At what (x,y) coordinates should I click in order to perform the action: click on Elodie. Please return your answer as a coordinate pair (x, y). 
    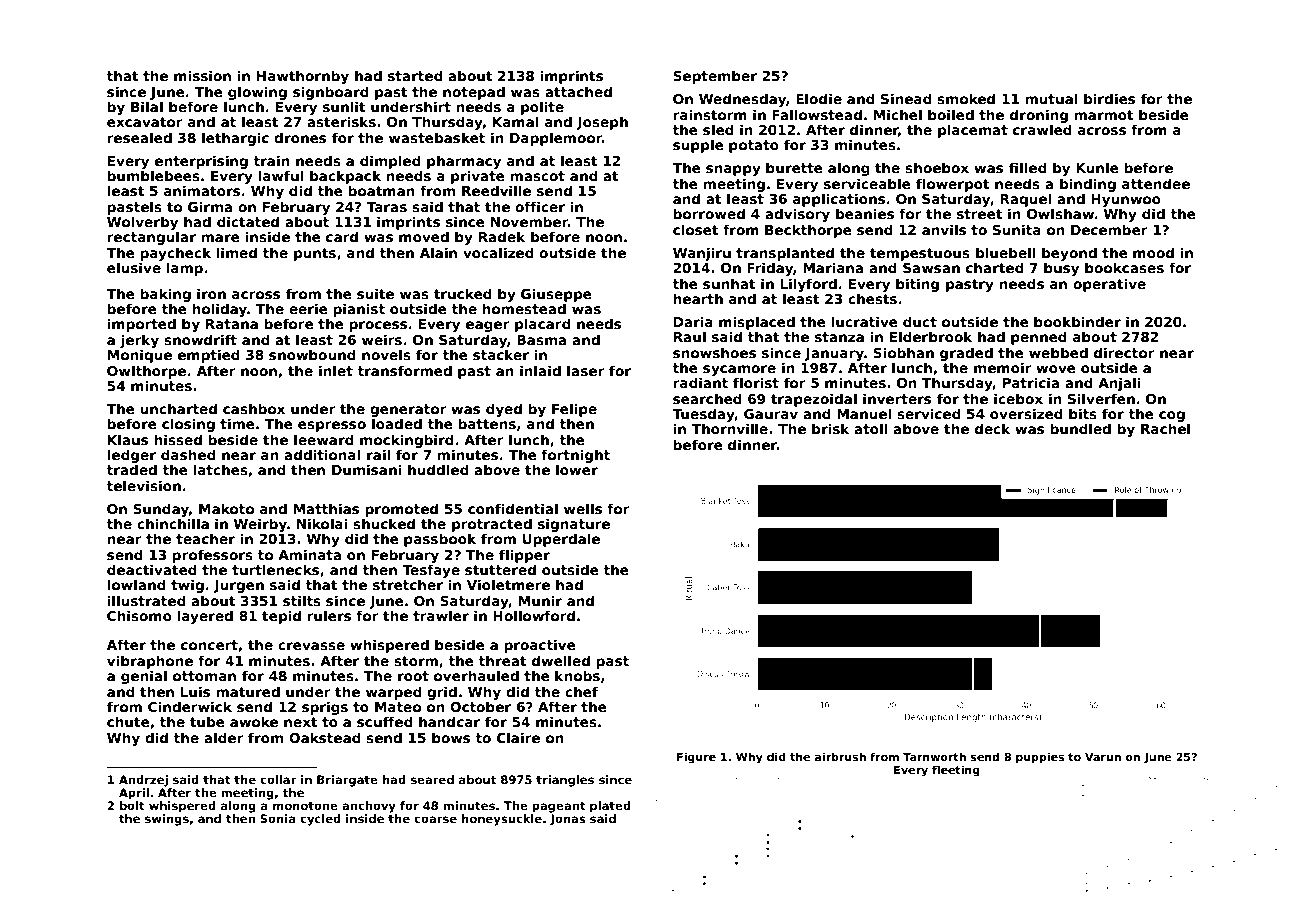
    Looking at the image, I should click on (819, 98).
